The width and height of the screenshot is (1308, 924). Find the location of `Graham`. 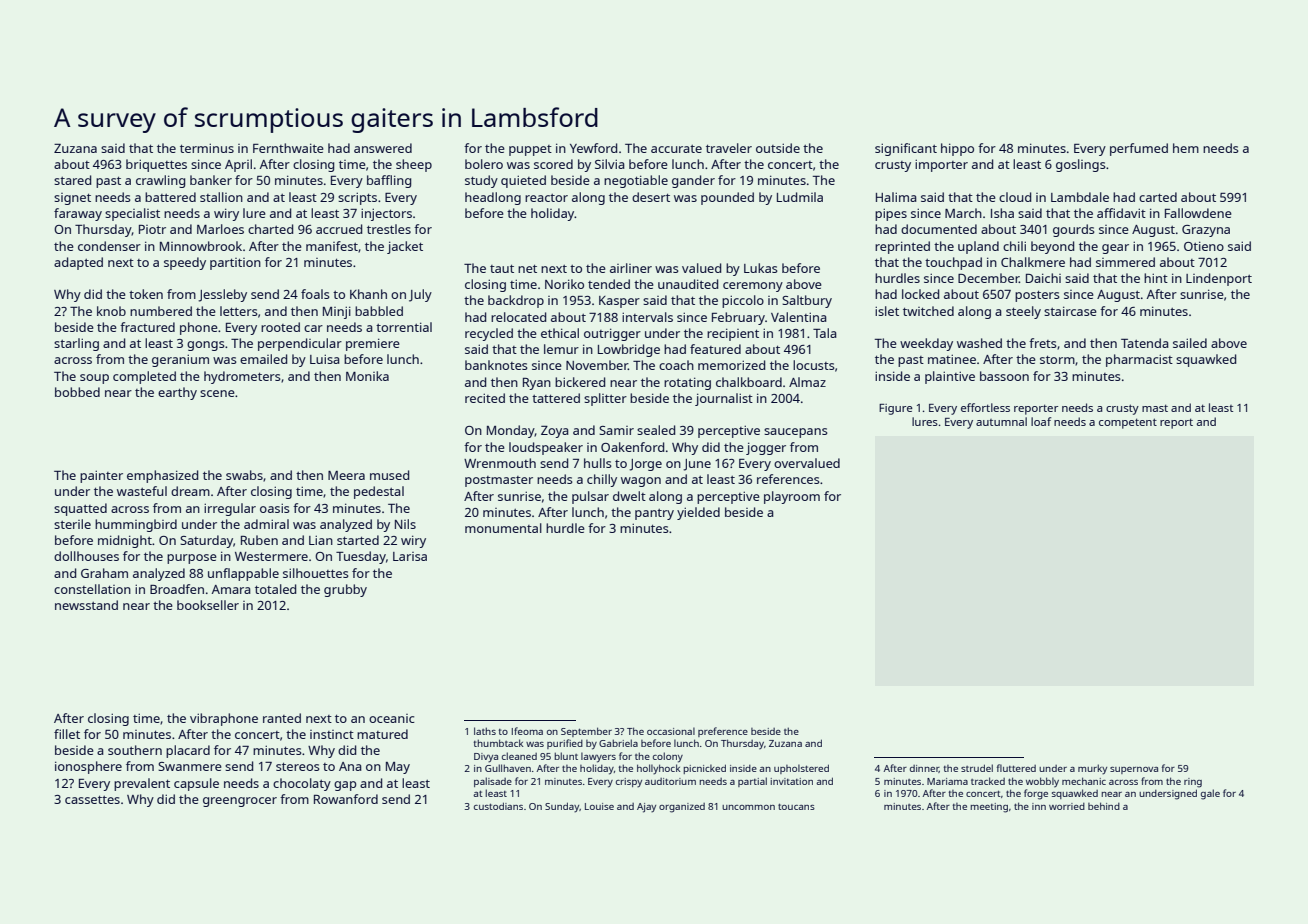

Graham is located at coordinates (104, 573).
